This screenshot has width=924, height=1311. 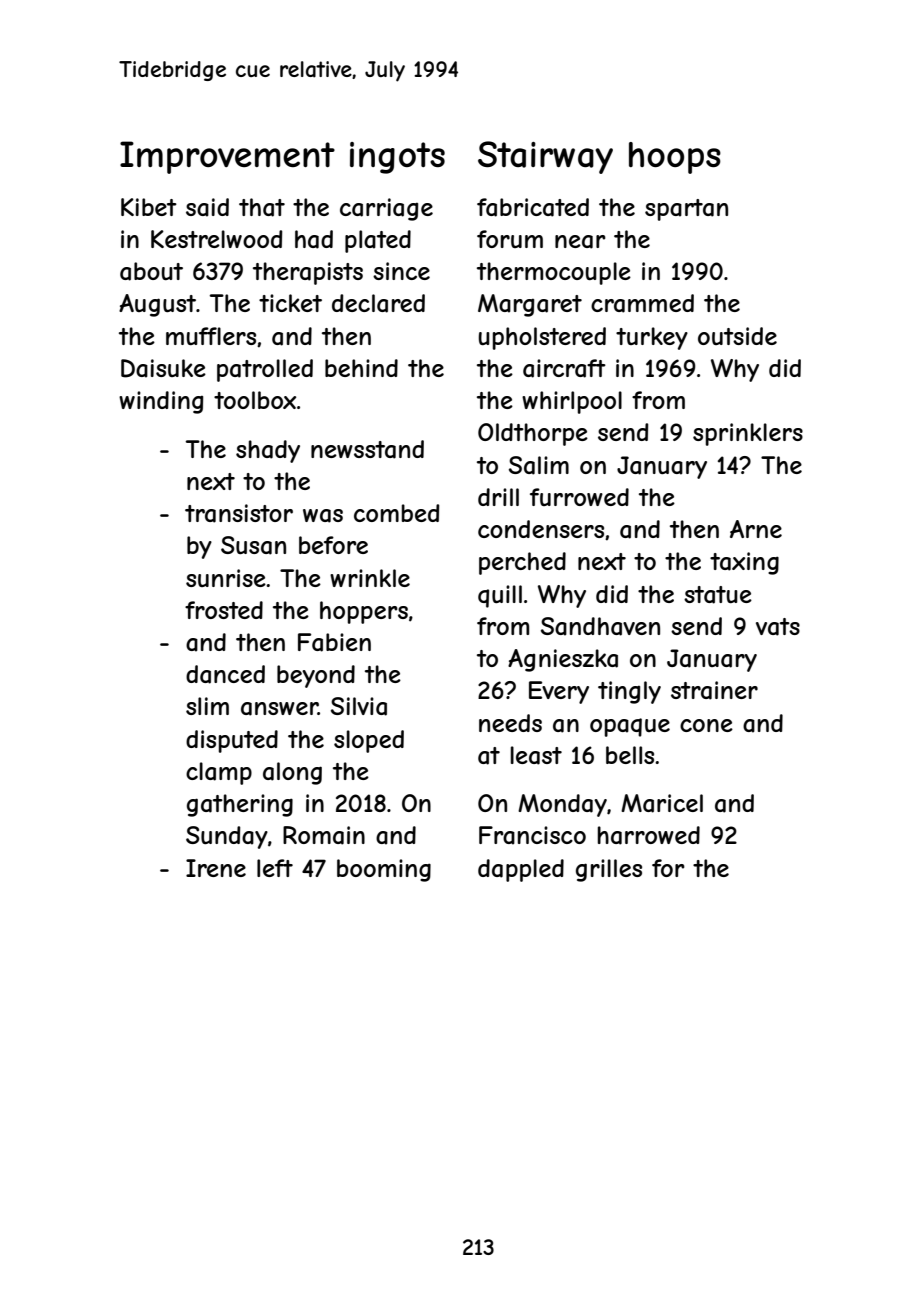 I want to click on outside, so click(x=737, y=336).
